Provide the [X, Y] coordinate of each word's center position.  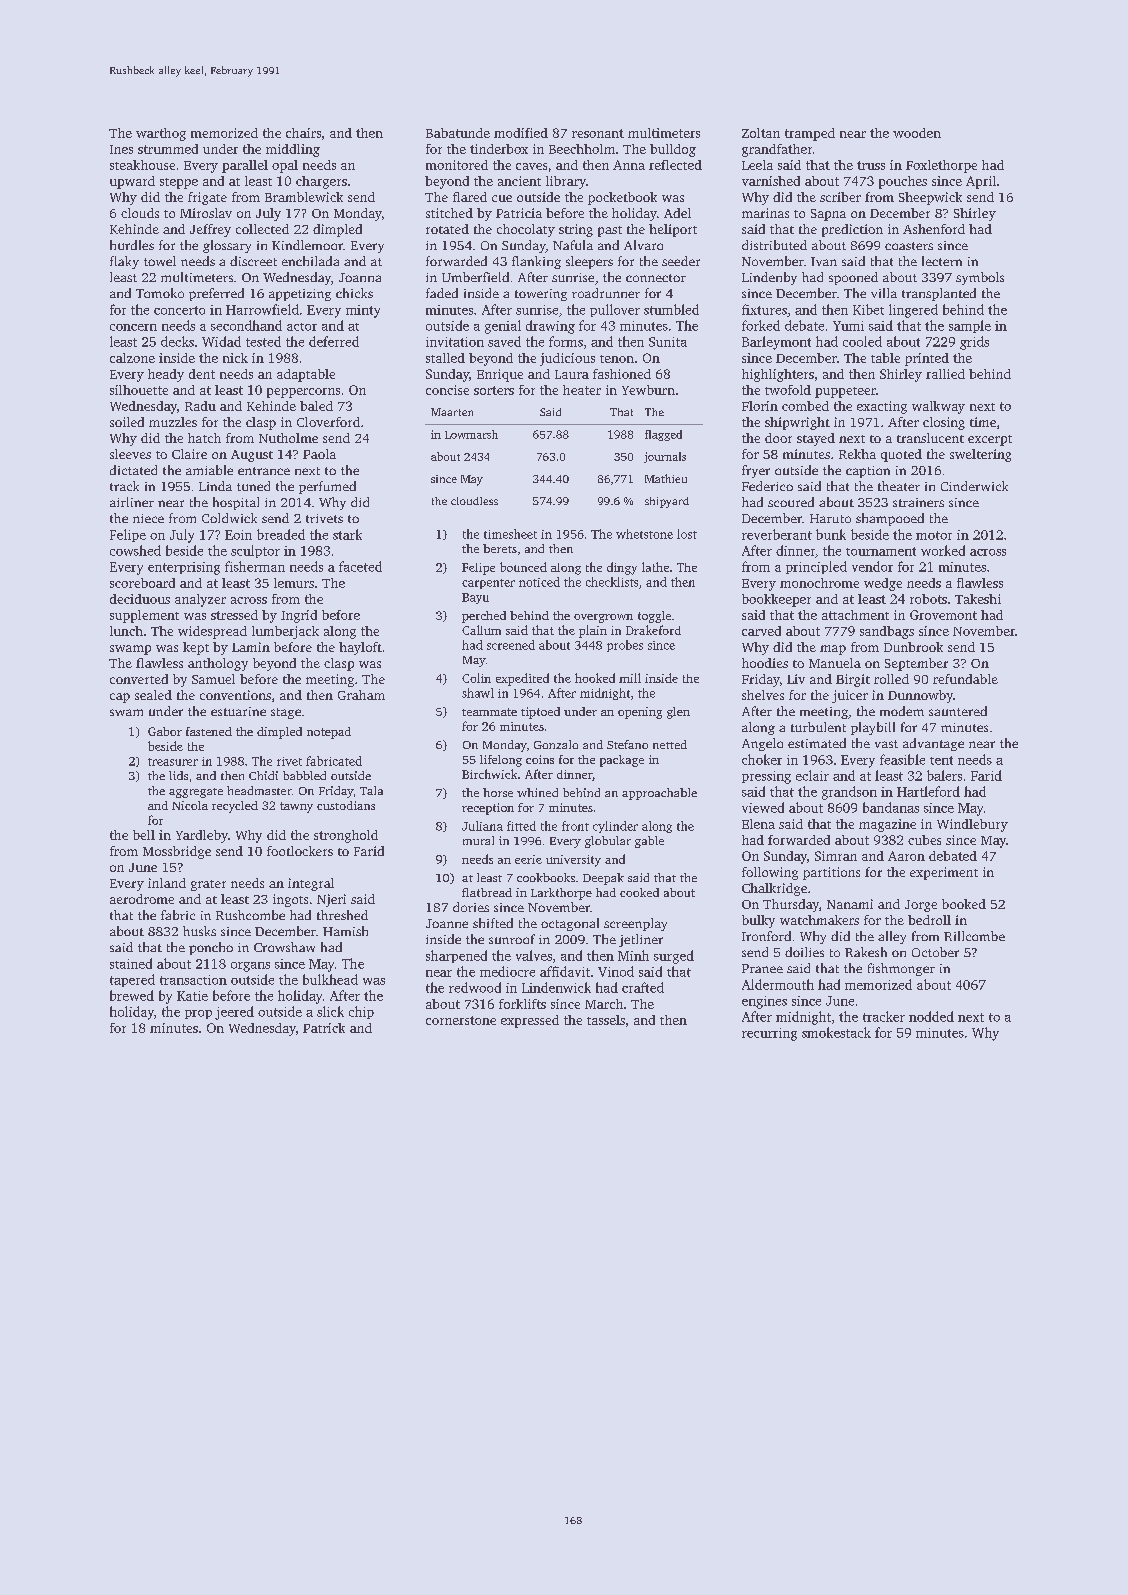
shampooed [890, 519]
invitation [455, 342]
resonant [598, 133]
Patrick [324, 1028]
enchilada [310, 261]
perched [484, 617]
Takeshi [978, 599]
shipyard [667, 502]
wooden [917, 133]
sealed [153, 695]
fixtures [764, 309]
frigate [207, 198]
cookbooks [546, 877]
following [770, 873]
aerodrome [142, 899]
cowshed [135, 550]
